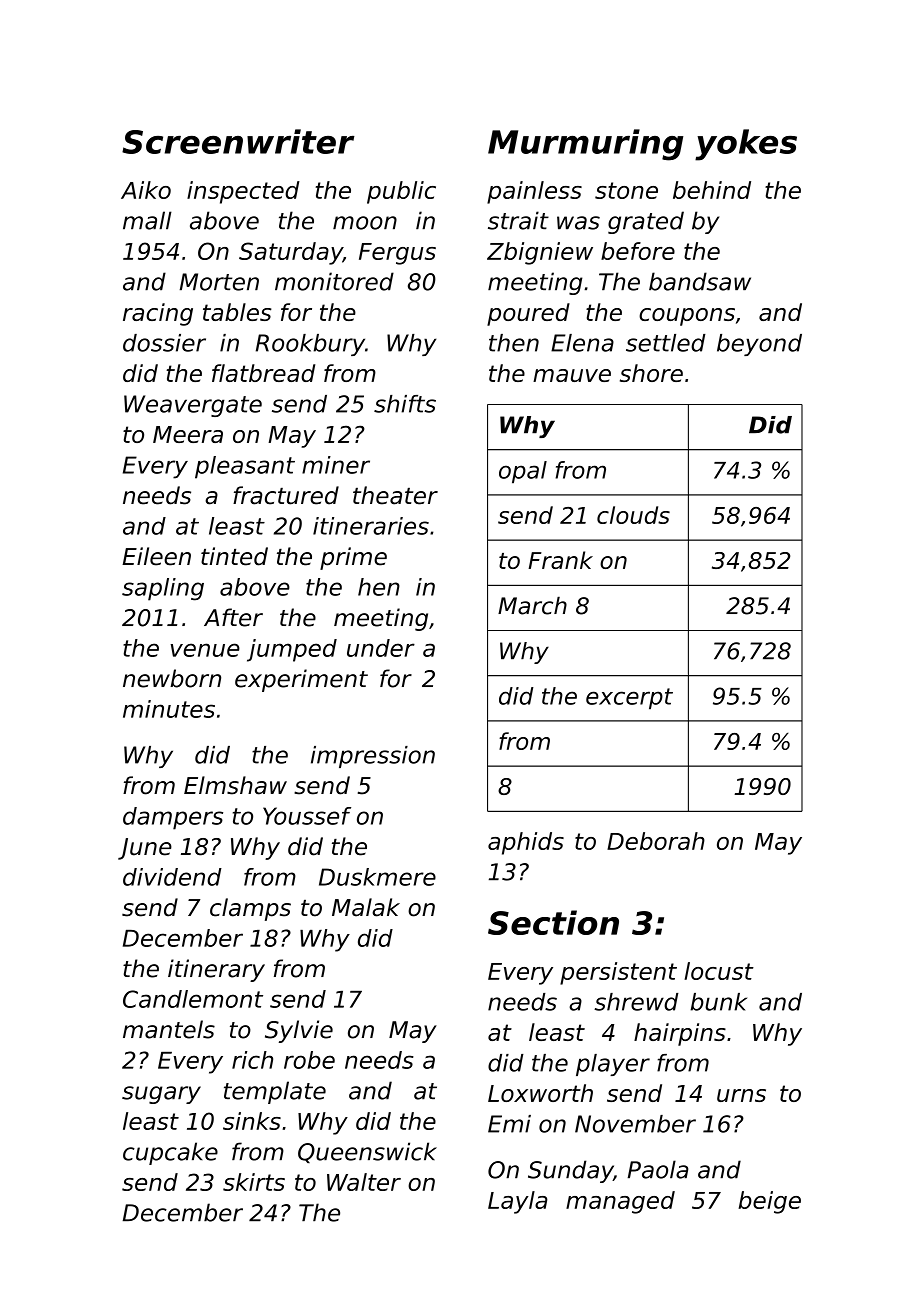  What do you see at coordinates (759, 345) in the screenshot?
I see `beyond` at bounding box center [759, 345].
